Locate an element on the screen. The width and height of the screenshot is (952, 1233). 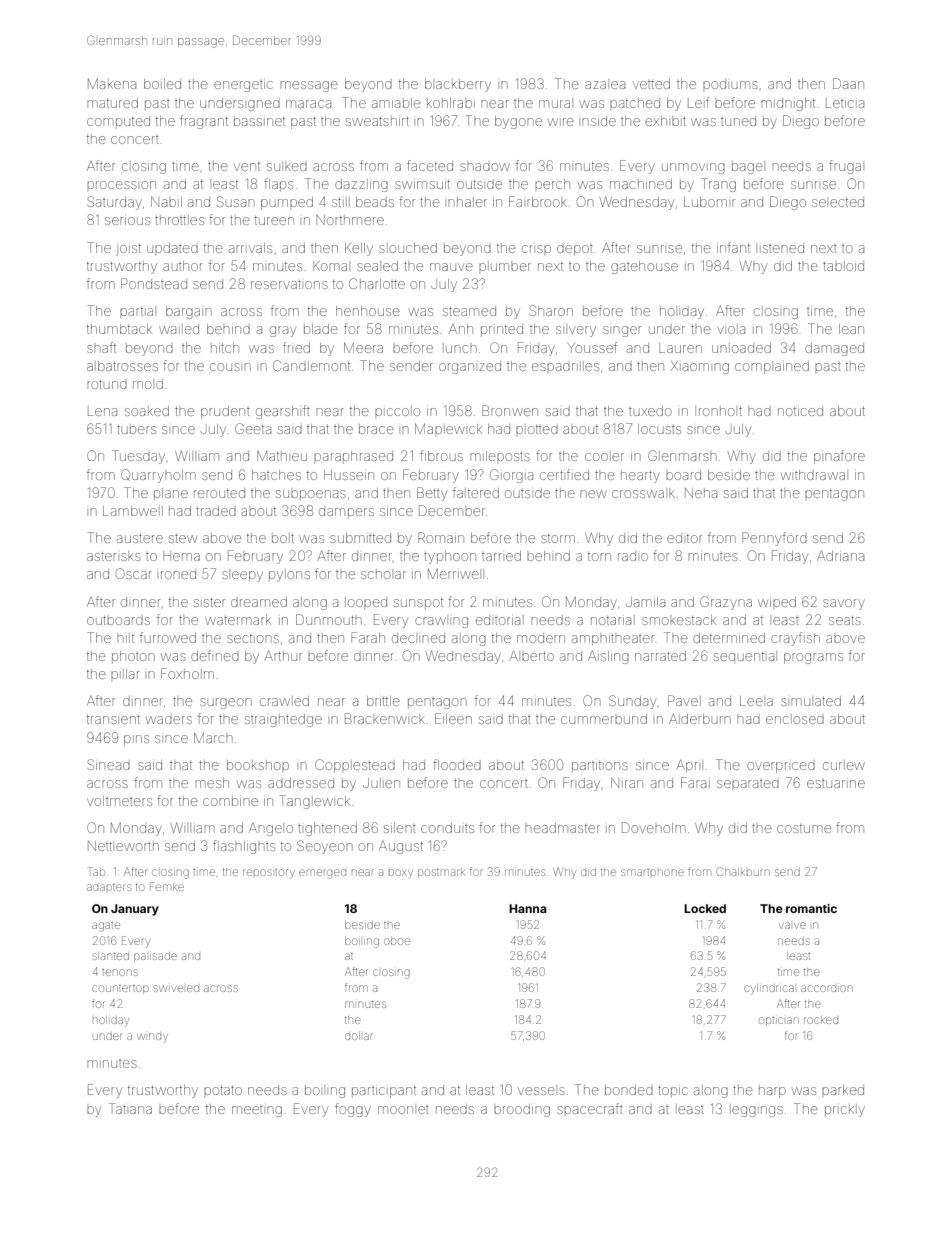
overpriced is located at coordinates (781, 767).
